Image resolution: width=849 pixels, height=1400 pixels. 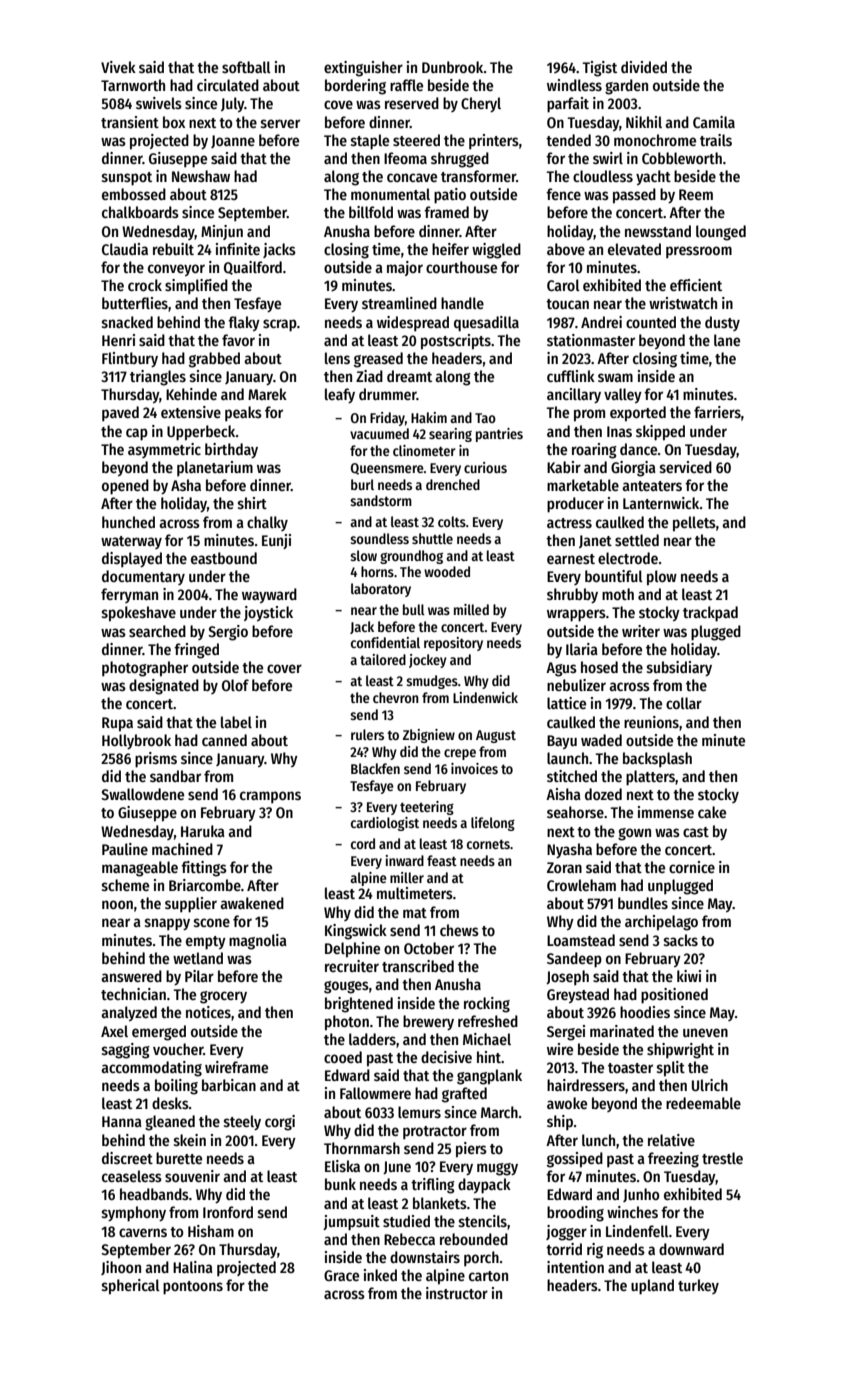 I want to click on Camila, so click(x=714, y=122).
